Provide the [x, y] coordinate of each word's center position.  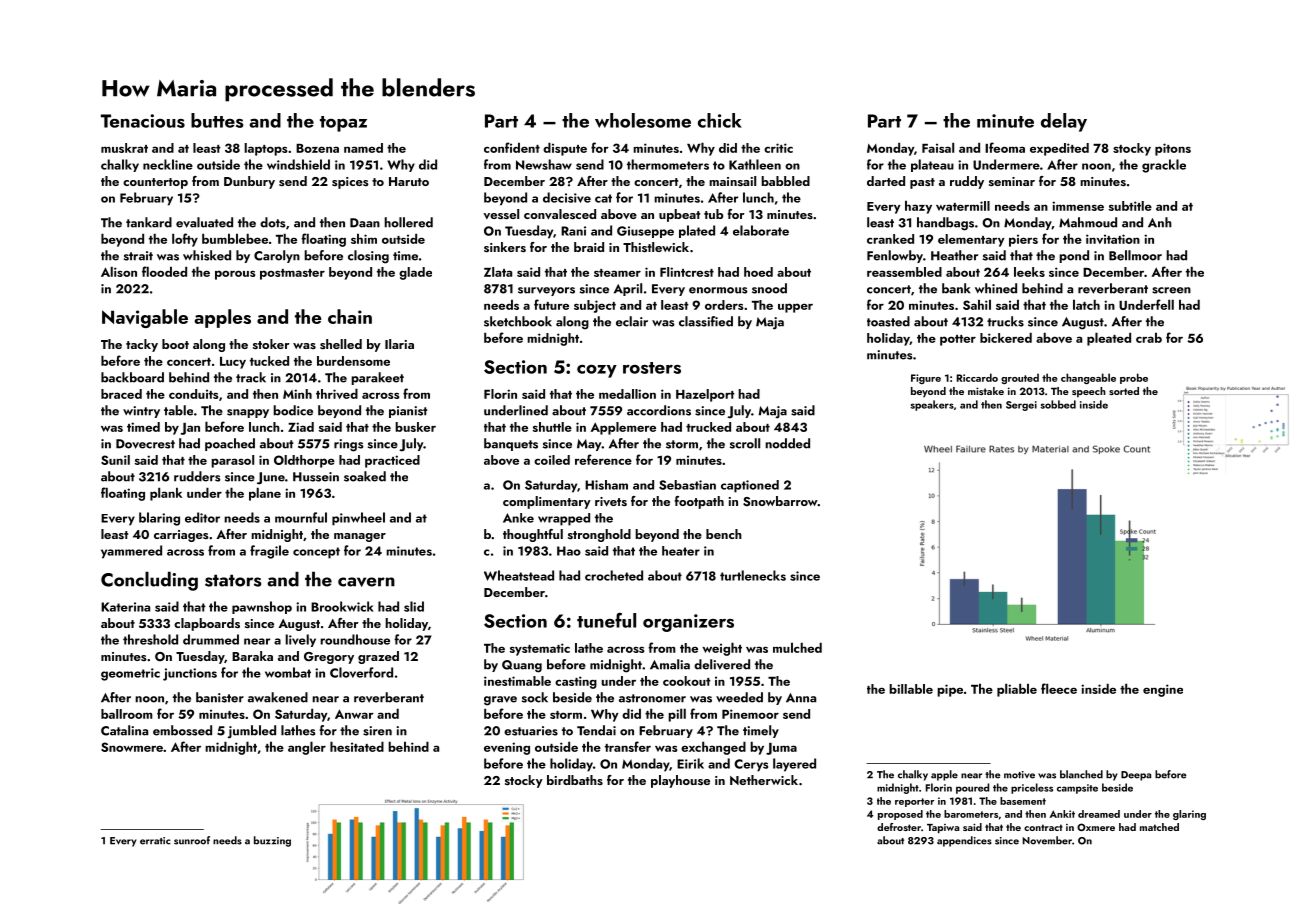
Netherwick [764, 780]
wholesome [643, 120]
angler [307, 748]
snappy [248, 413]
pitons [1173, 149]
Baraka [252, 656]
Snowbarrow [780, 501]
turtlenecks [753, 575]
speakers [932, 405]
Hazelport [705, 395]
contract [1043, 827]
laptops [265, 149]
